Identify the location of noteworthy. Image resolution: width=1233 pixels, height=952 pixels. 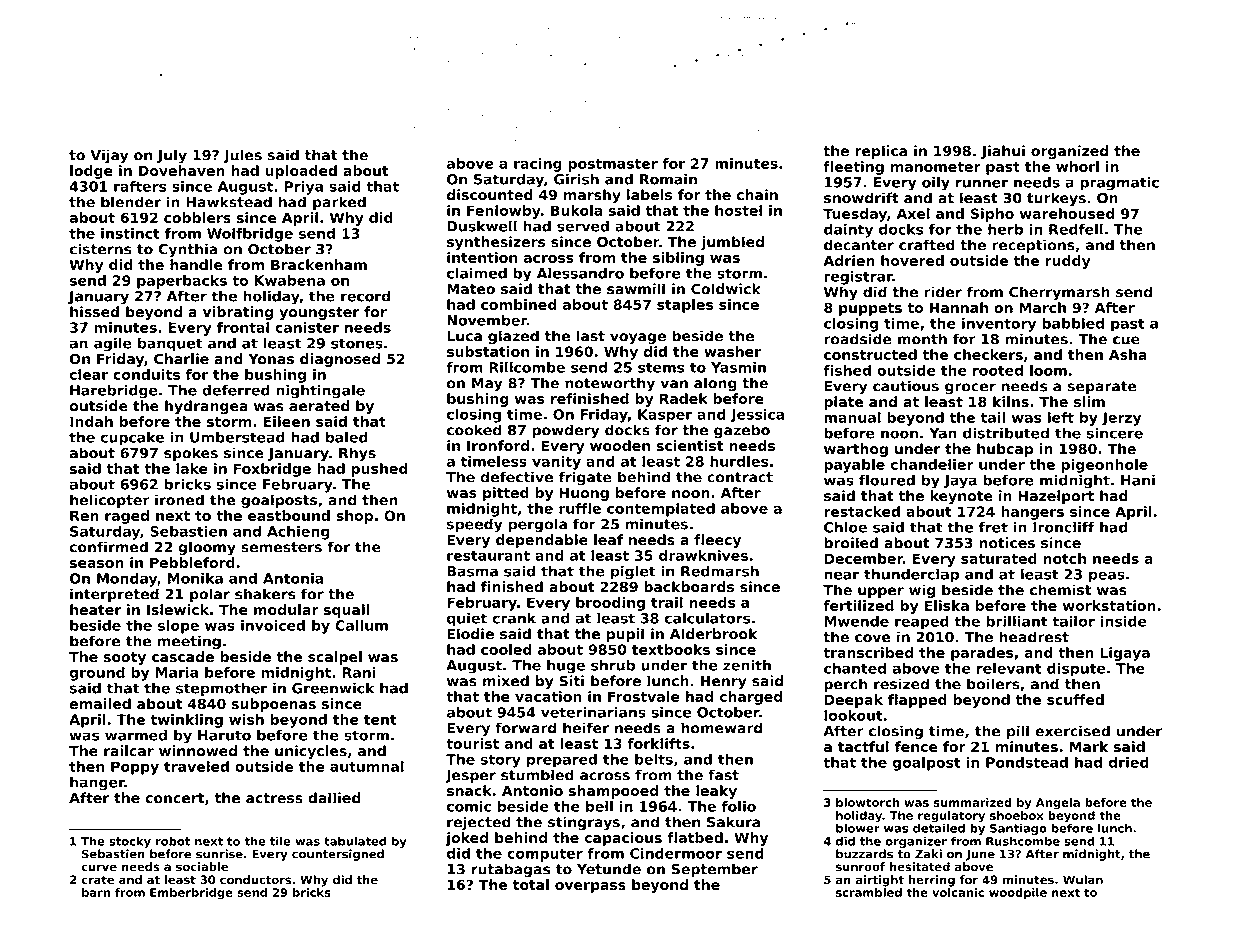
(610, 384).
